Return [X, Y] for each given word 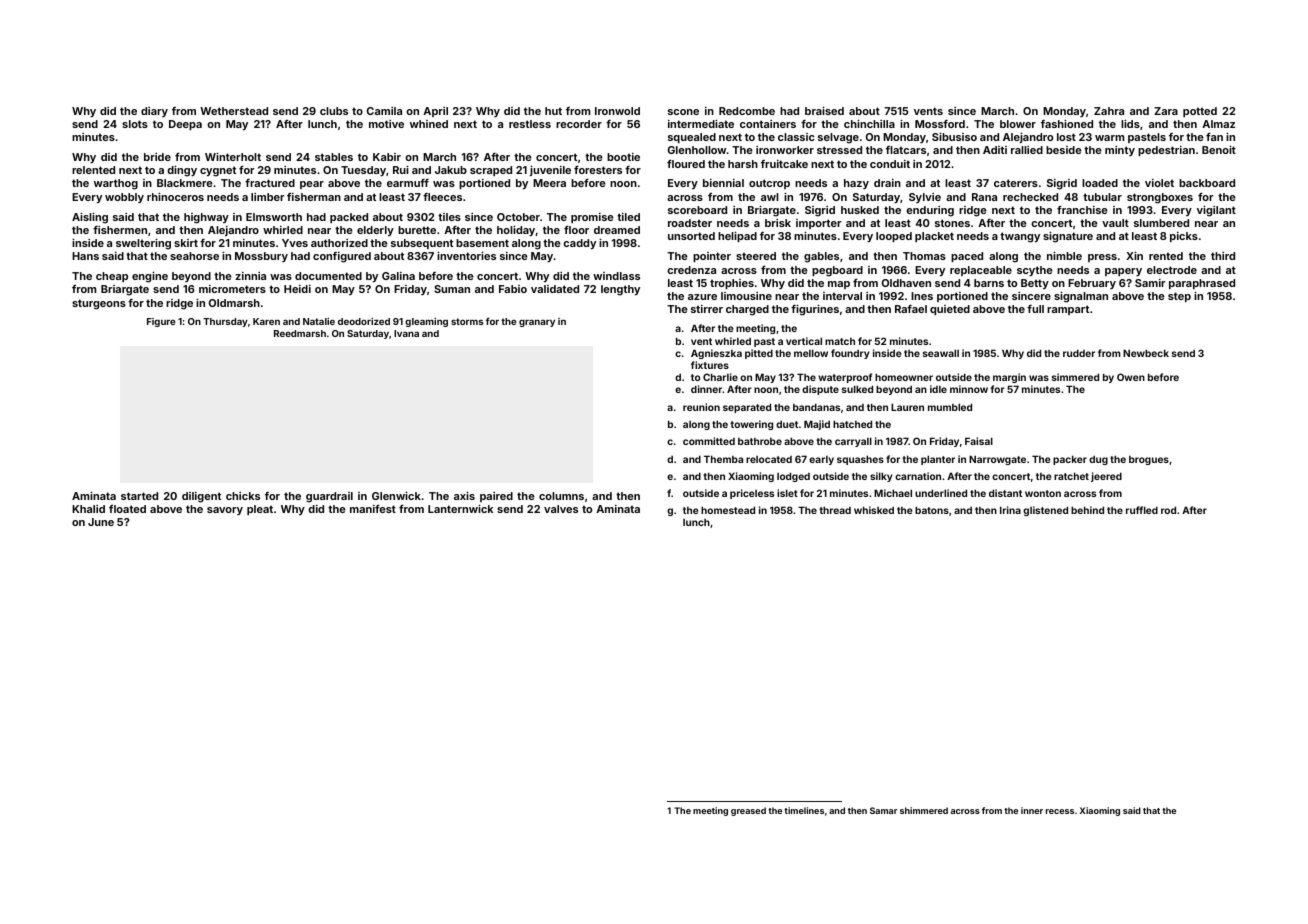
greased [748, 811]
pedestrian [1166, 151]
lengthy [620, 290]
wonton [1043, 493]
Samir [1150, 283]
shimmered [924, 810]
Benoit [1219, 149]
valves [561, 509]
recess [1060, 811]
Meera [549, 183]
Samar [883, 810]
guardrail [329, 497]
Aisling [90, 218]
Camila [384, 111]
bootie [623, 157]
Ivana [406, 333]
